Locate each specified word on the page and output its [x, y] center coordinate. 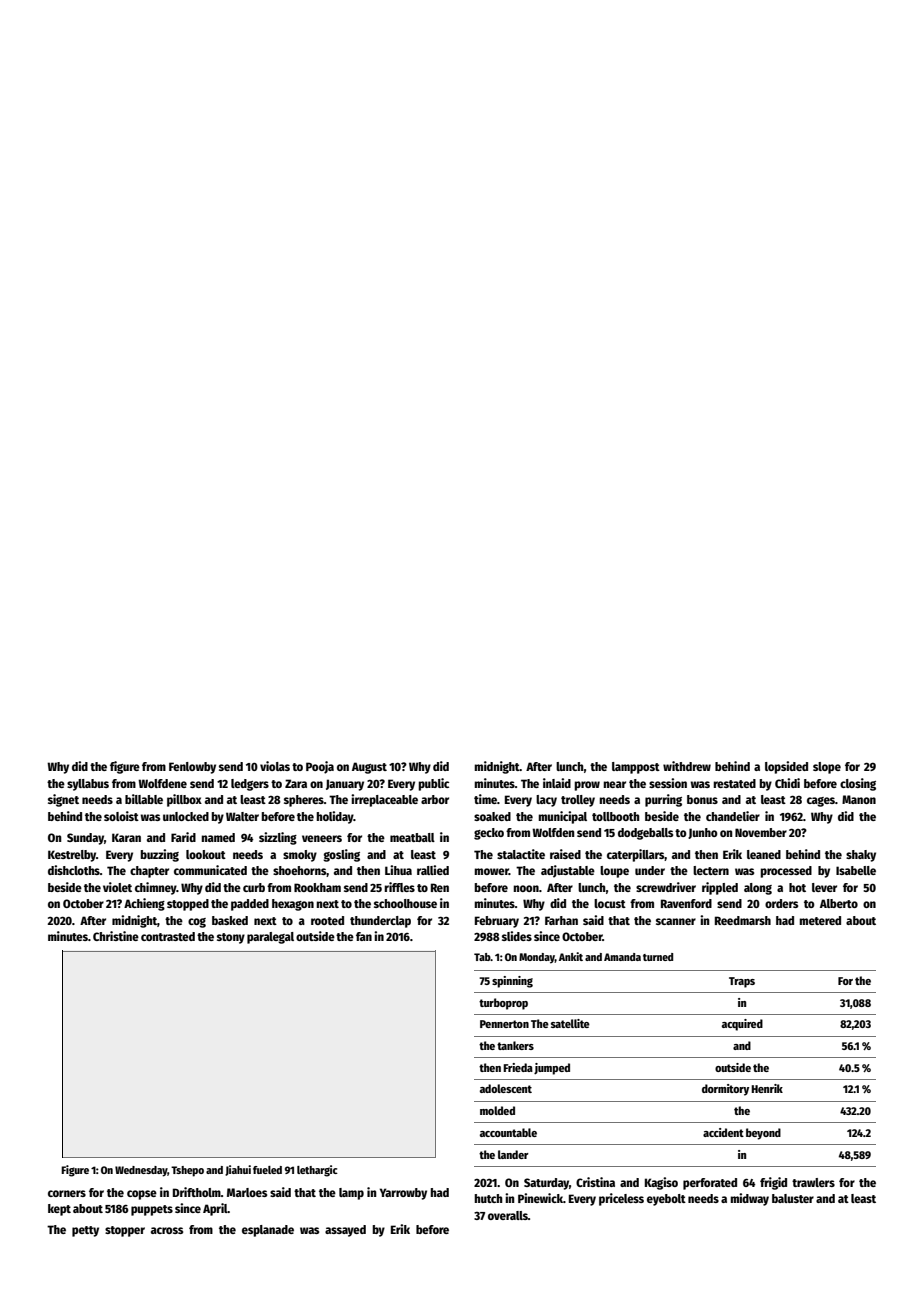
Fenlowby [192, 768]
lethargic [317, 1171]
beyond [763, 1134]
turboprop [503, 1004]
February [497, 922]
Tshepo [187, 1171]
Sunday [85, 839]
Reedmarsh [743, 920]
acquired [742, 1025]
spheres [304, 801]
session [668, 783]
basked [230, 920]
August [369, 768]
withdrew [687, 766]
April [215, 1209]
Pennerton [504, 1024]
